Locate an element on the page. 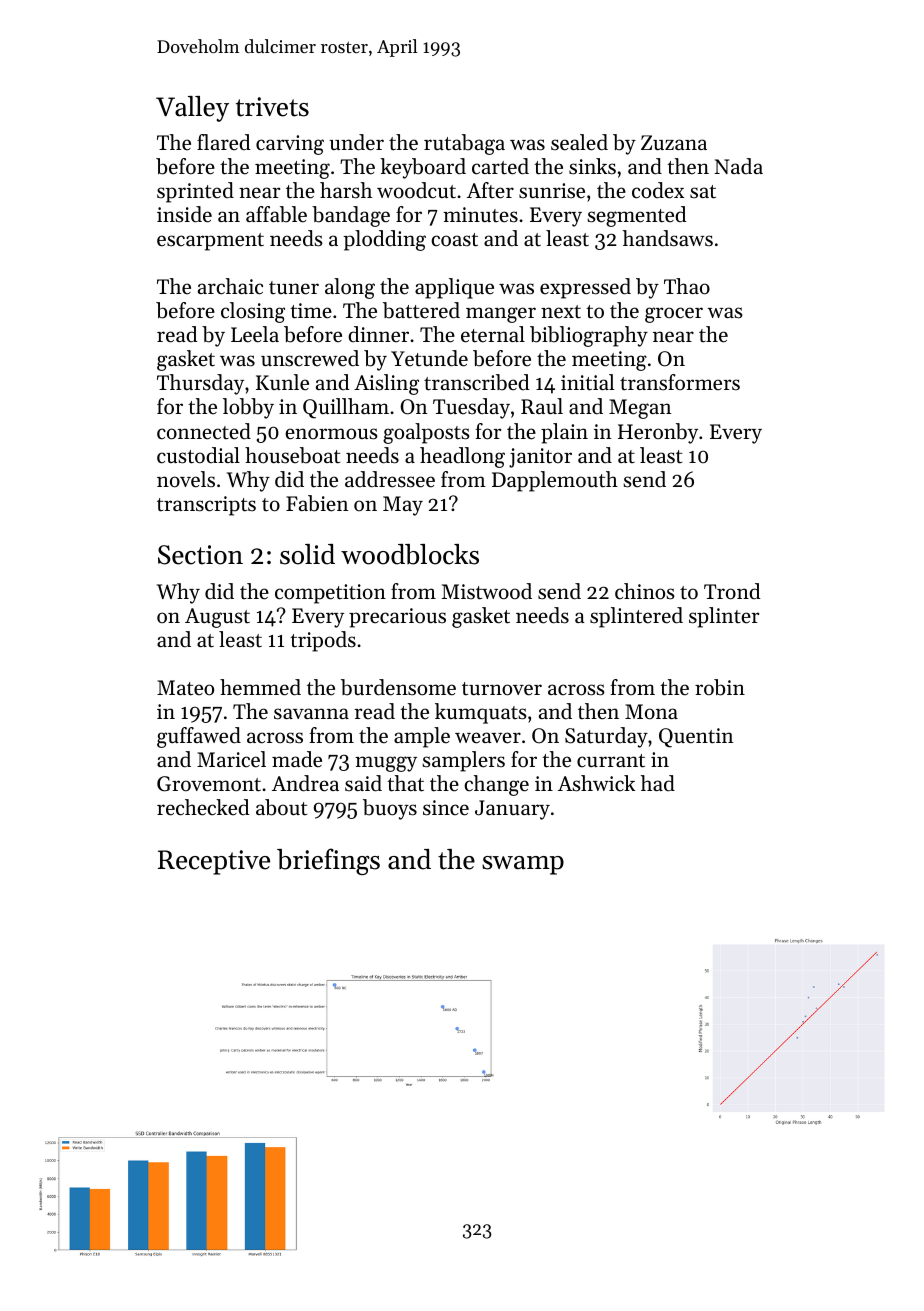  chinos is located at coordinates (645, 591).
